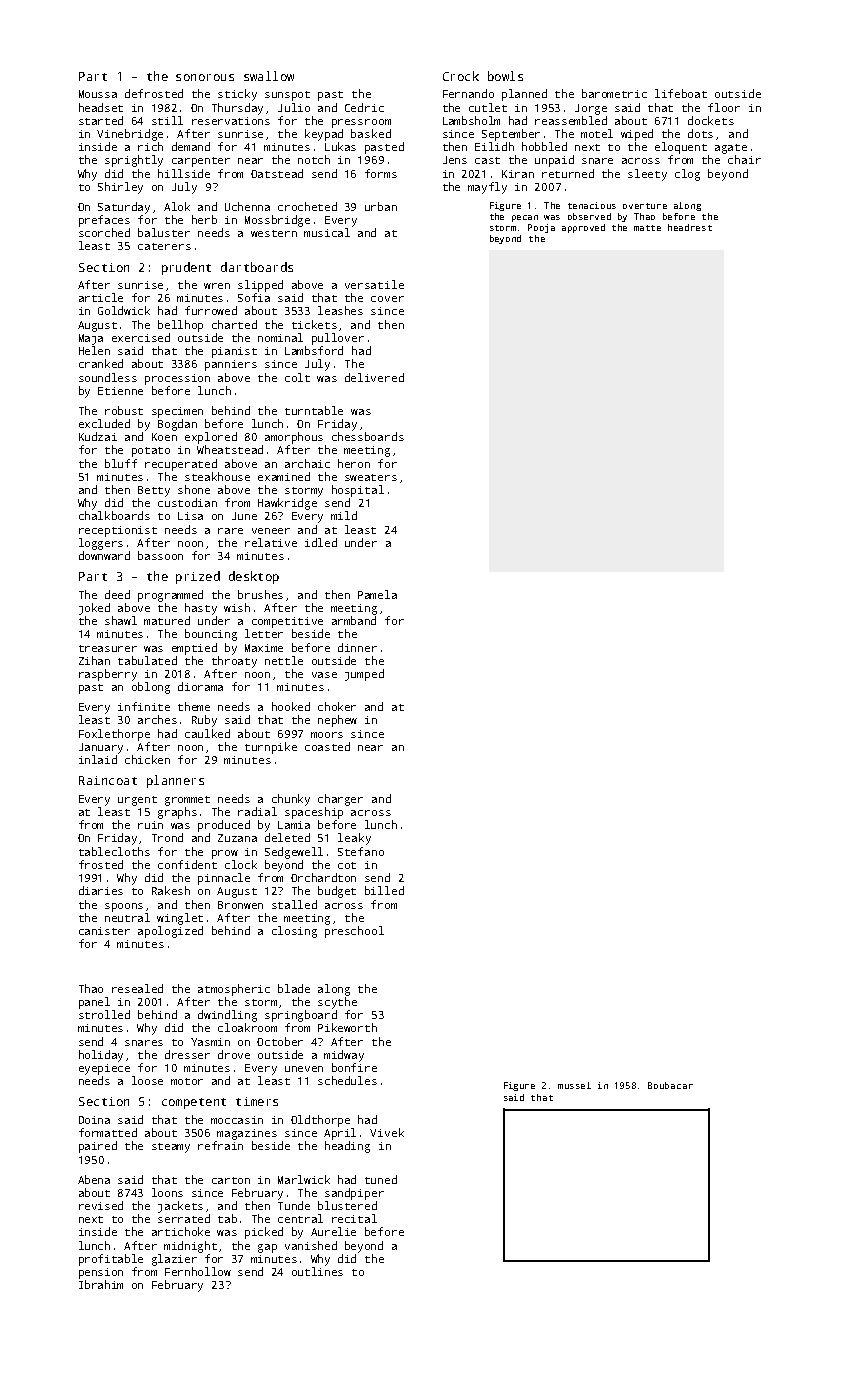 Image resolution: width=849 pixels, height=1400 pixels. I want to click on sweaters, so click(371, 477).
